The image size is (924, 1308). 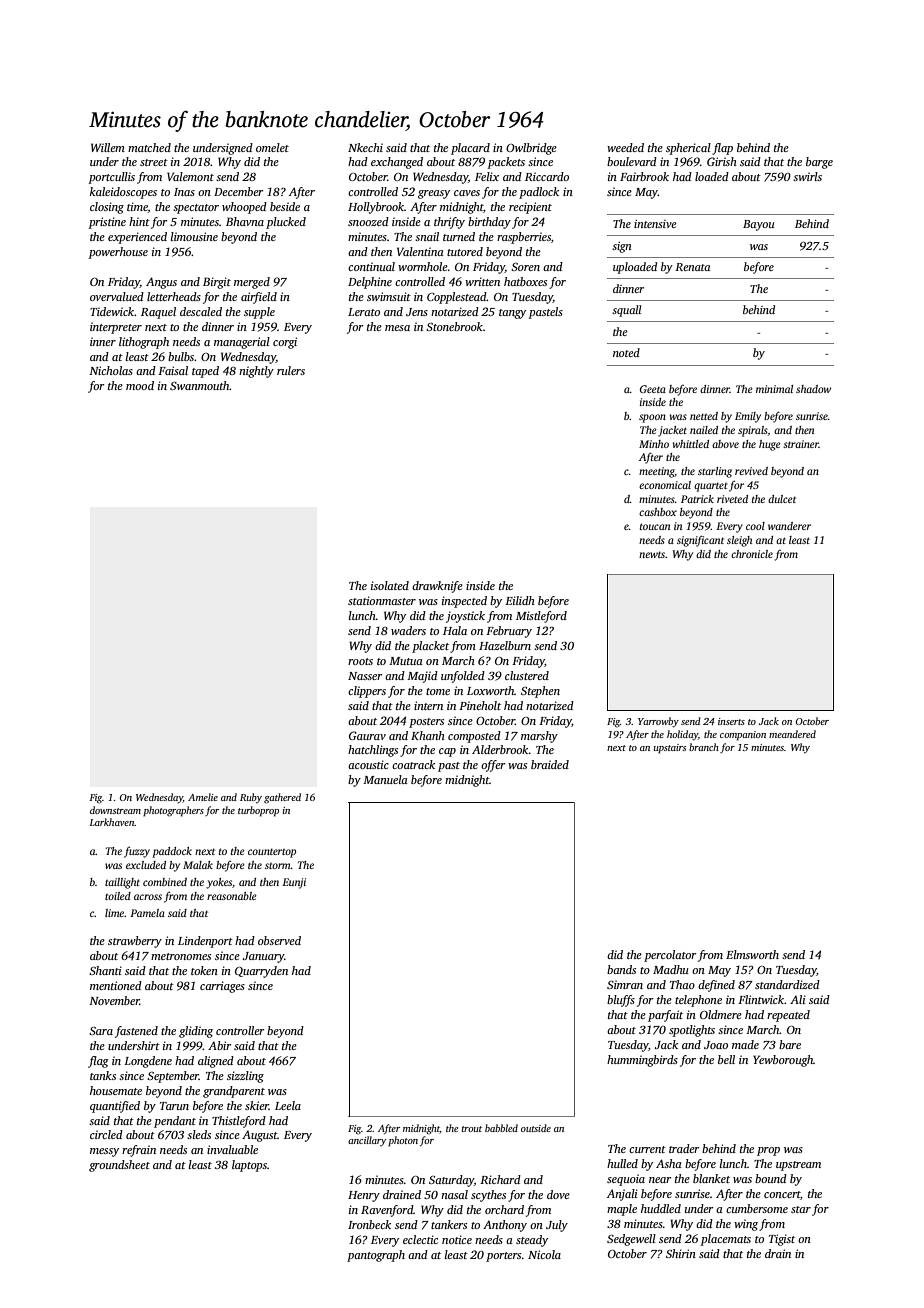 I want to click on composted, so click(x=474, y=737).
